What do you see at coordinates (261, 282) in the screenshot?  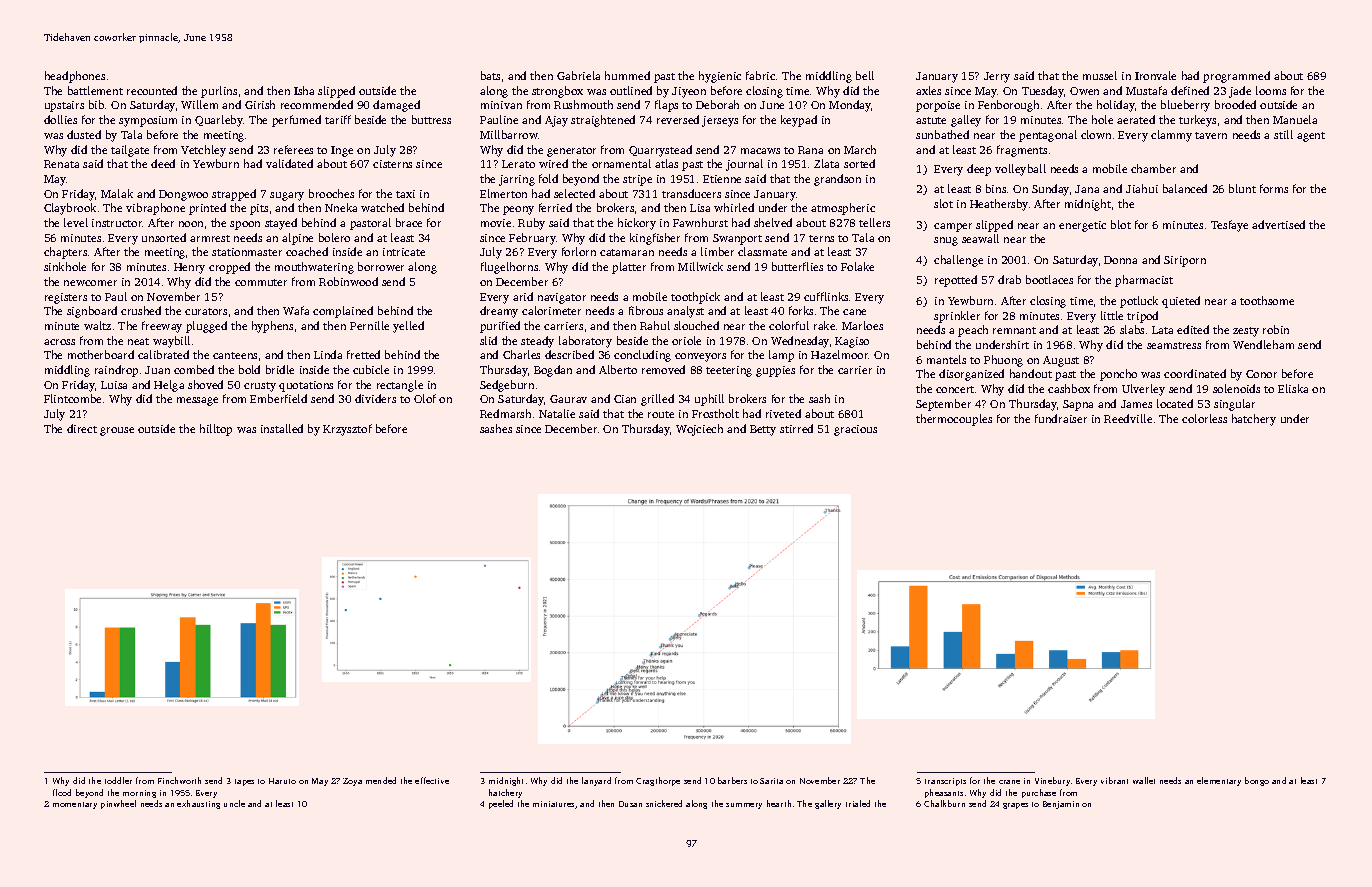 I see `commuter` at bounding box center [261, 282].
